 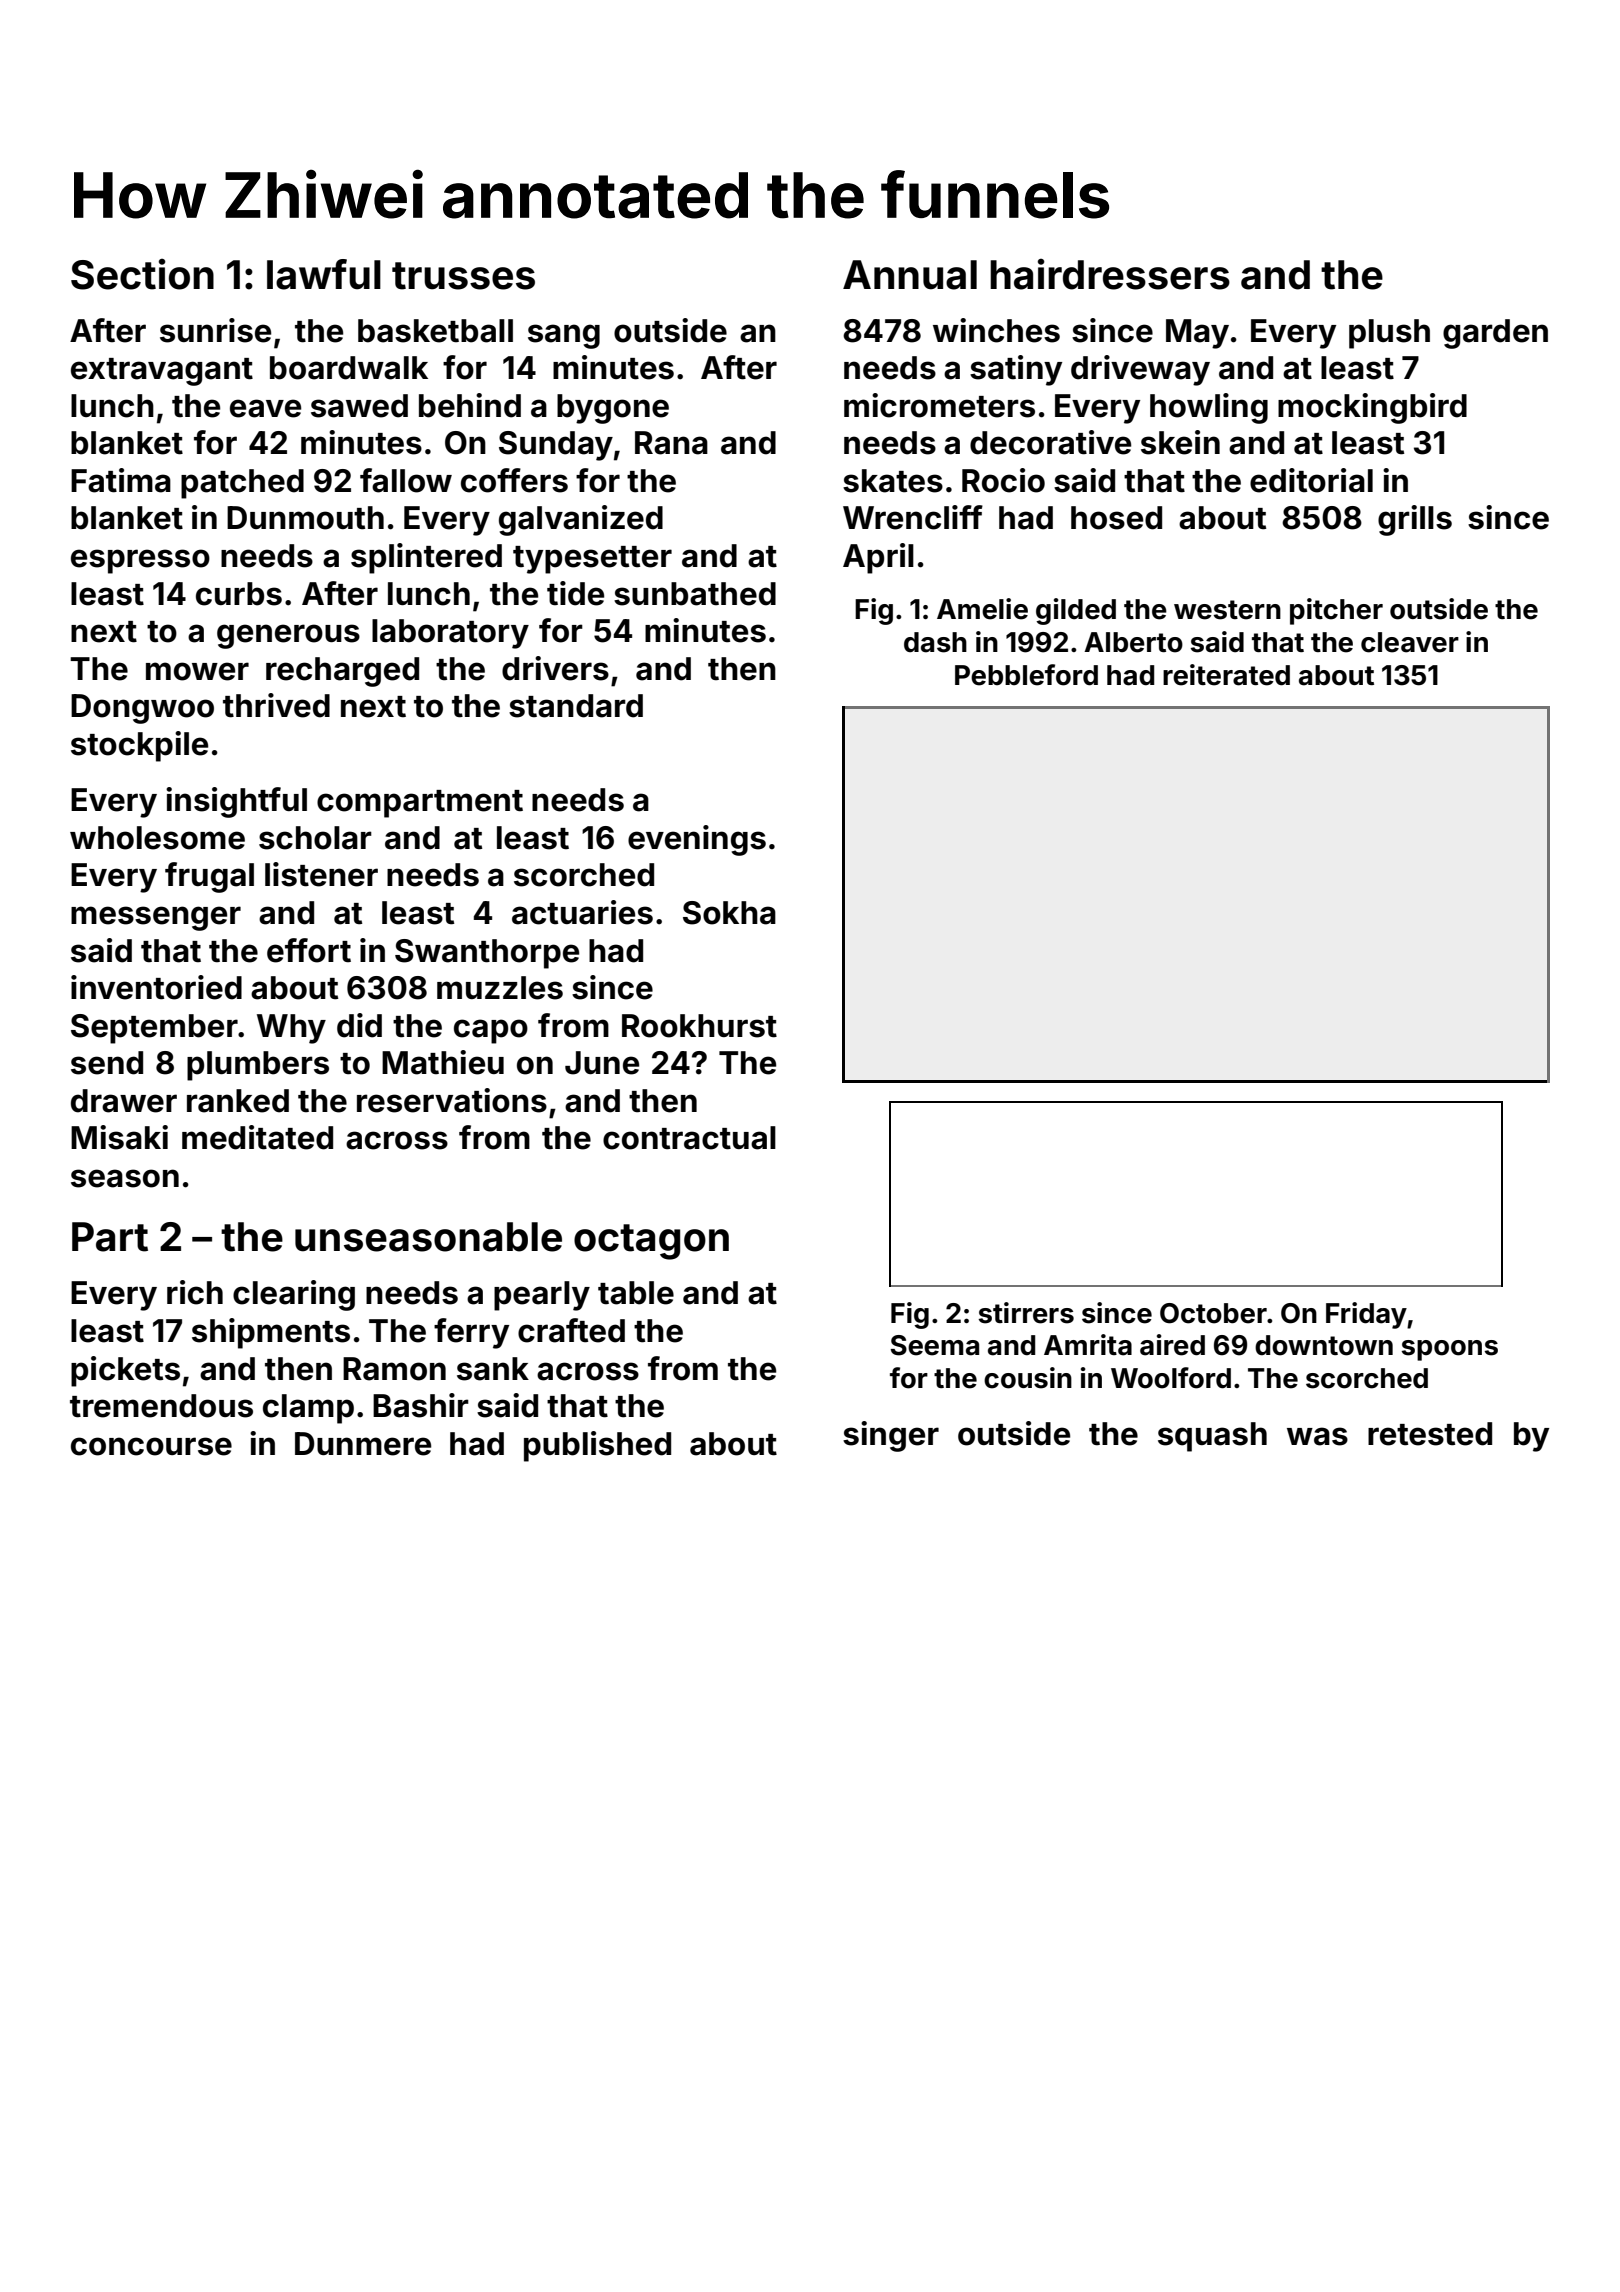 What do you see at coordinates (142, 709) in the screenshot?
I see `Dongwoo` at bounding box center [142, 709].
